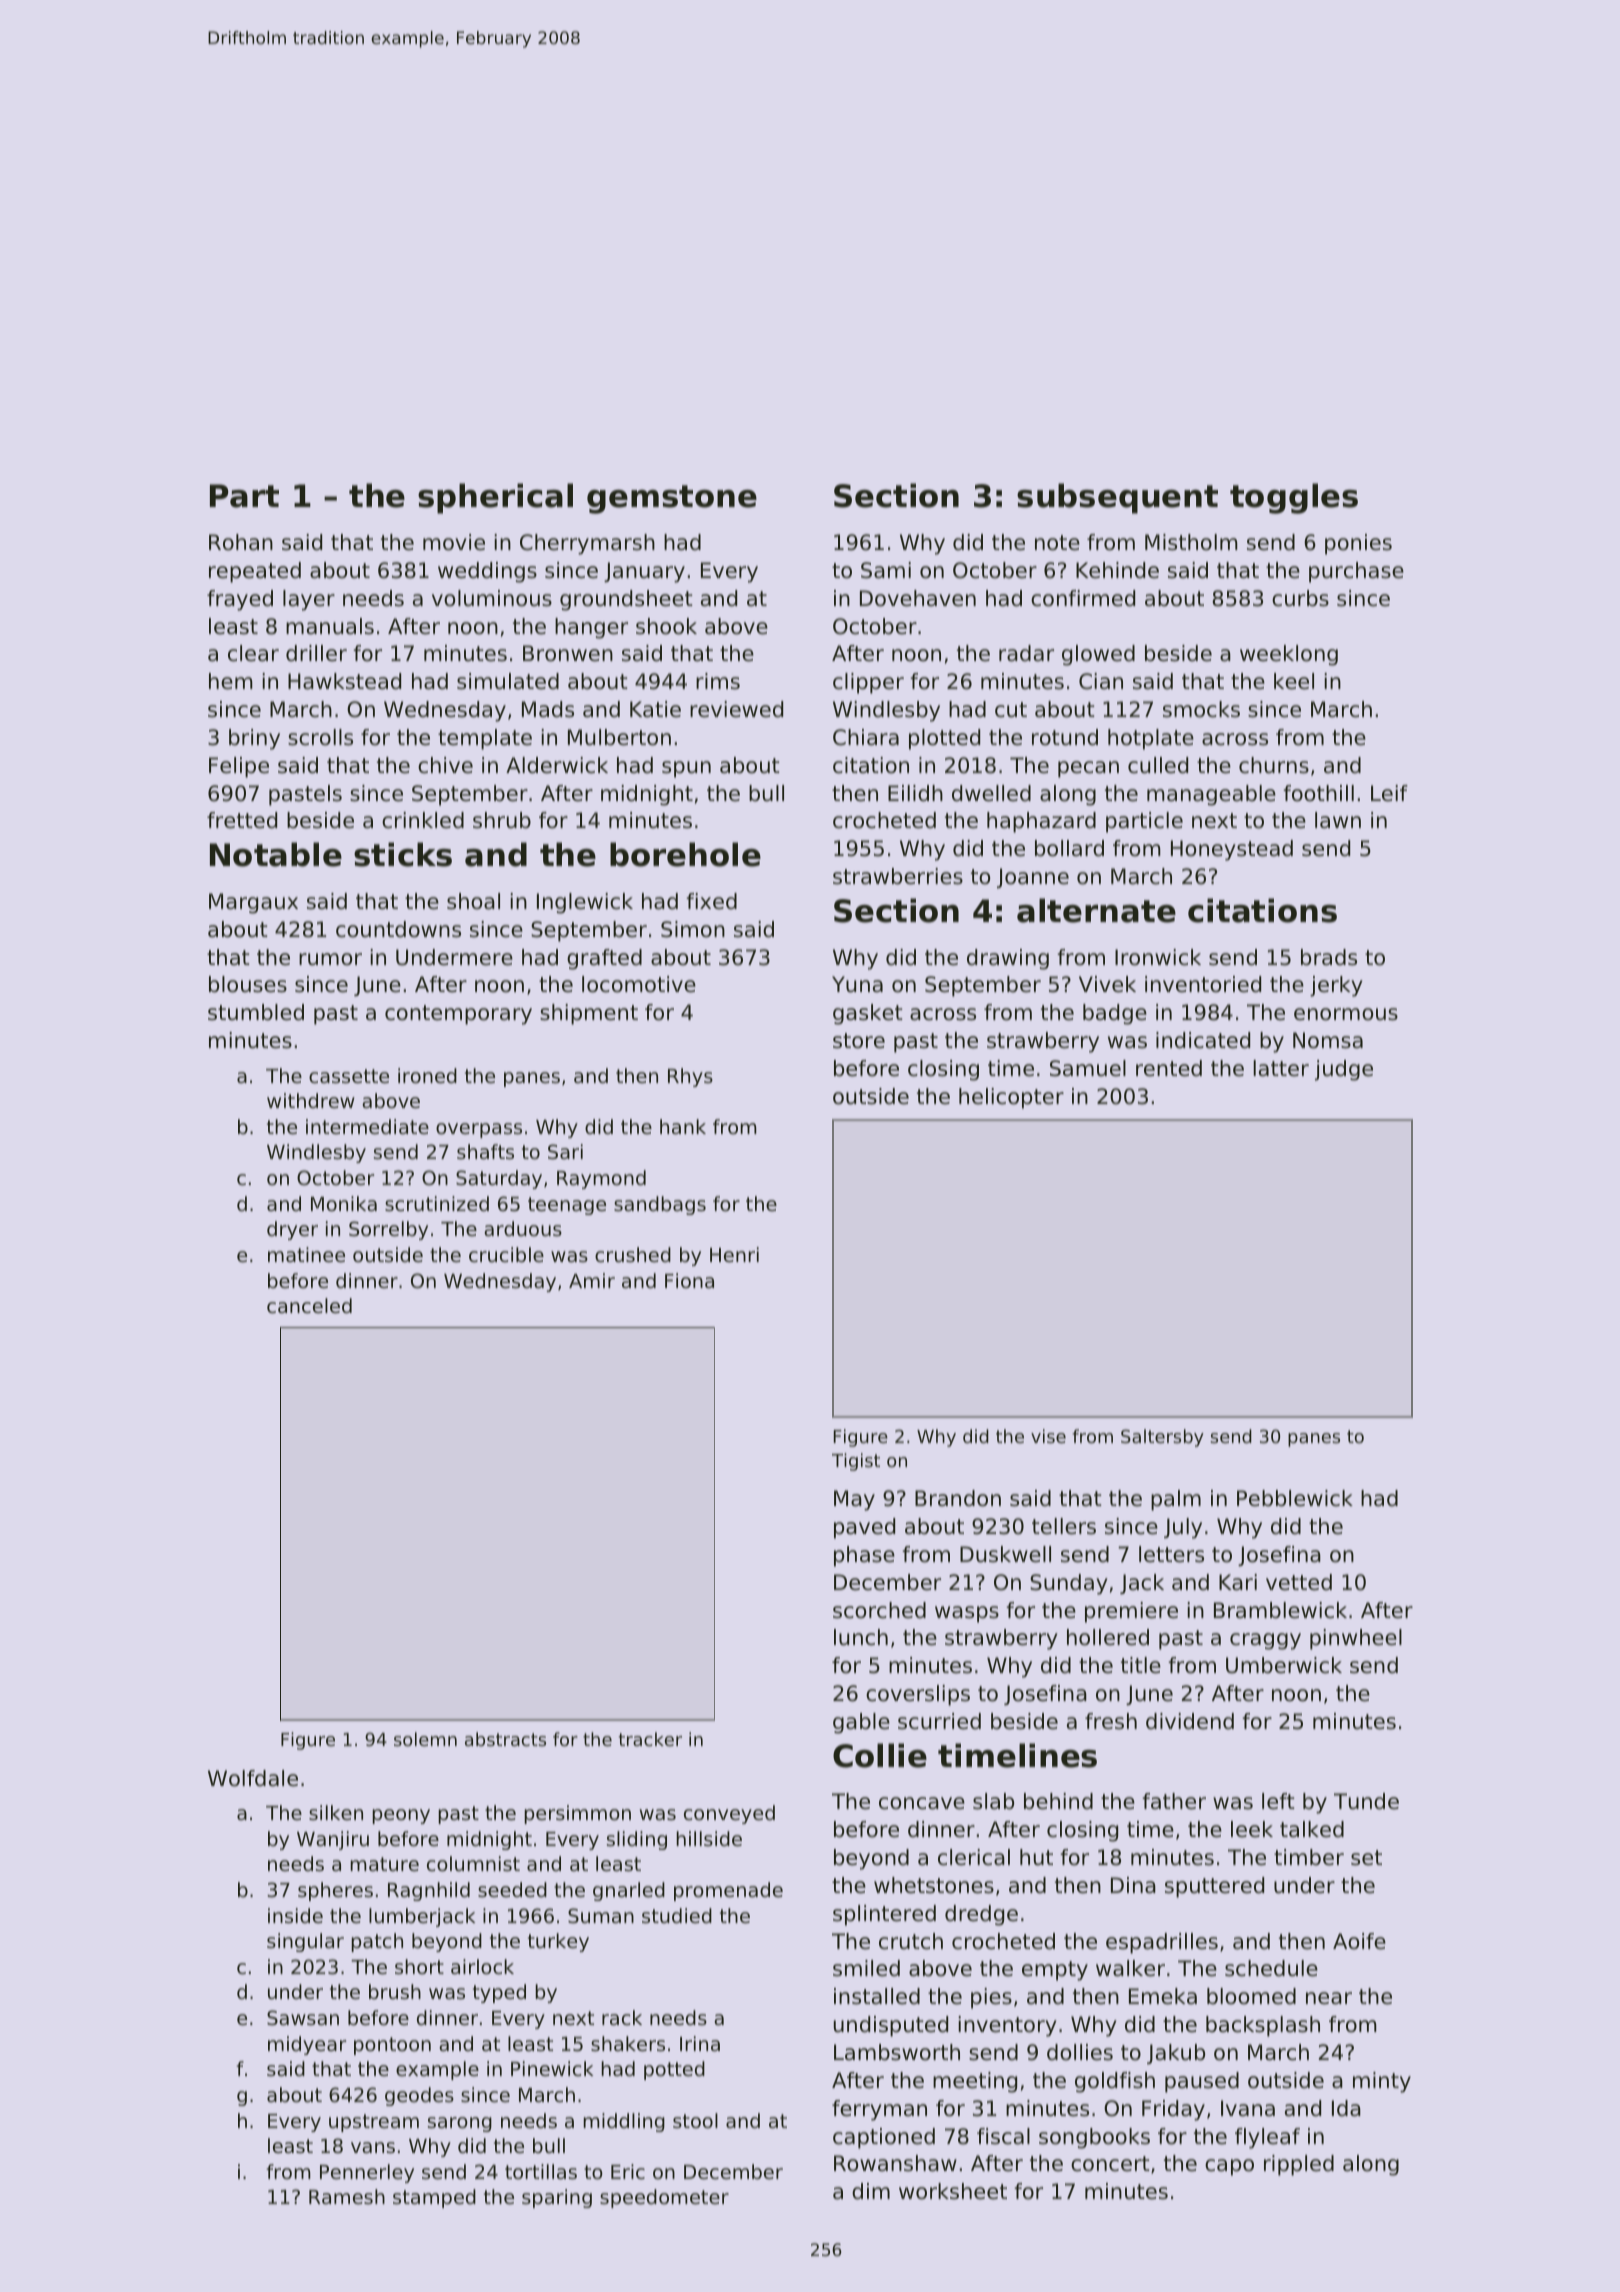 The width and height of the document is (1620, 2292). What do you see at coordinates (295, 1915) in the document?
I see `inside` at bounding box center [295, 1915].
